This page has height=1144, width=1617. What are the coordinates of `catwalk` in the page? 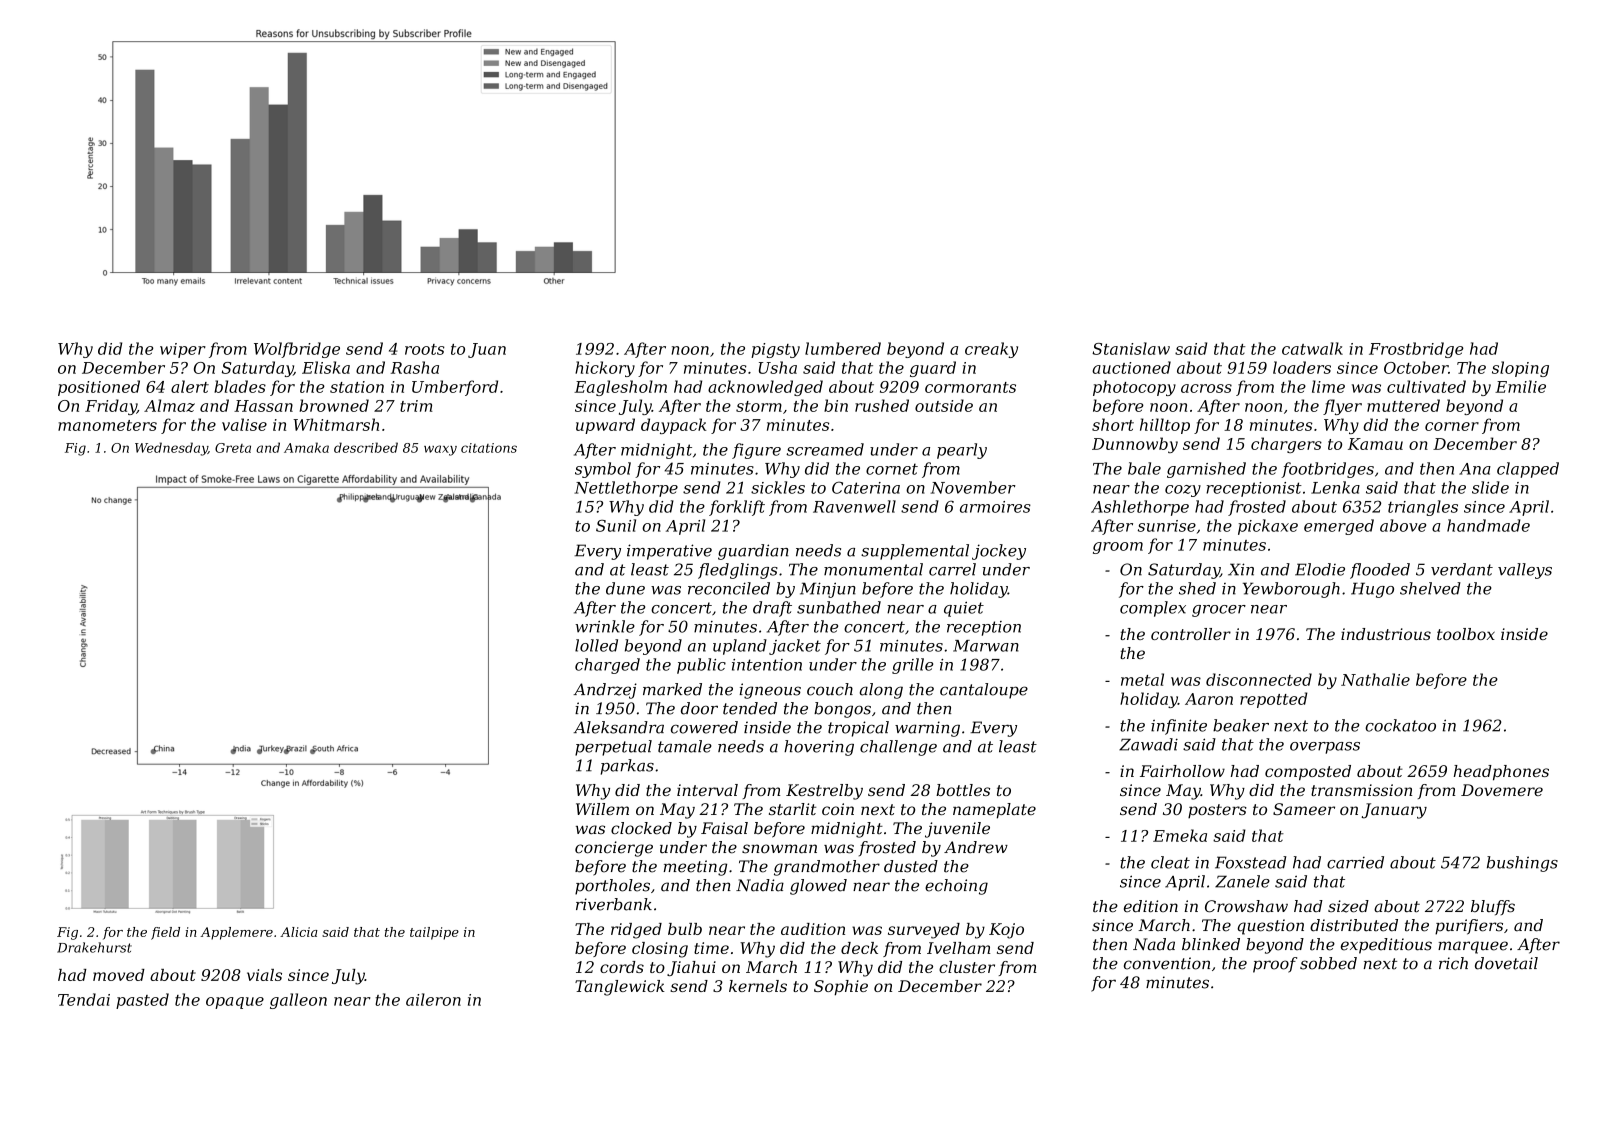 It's located at (1312, 348).
